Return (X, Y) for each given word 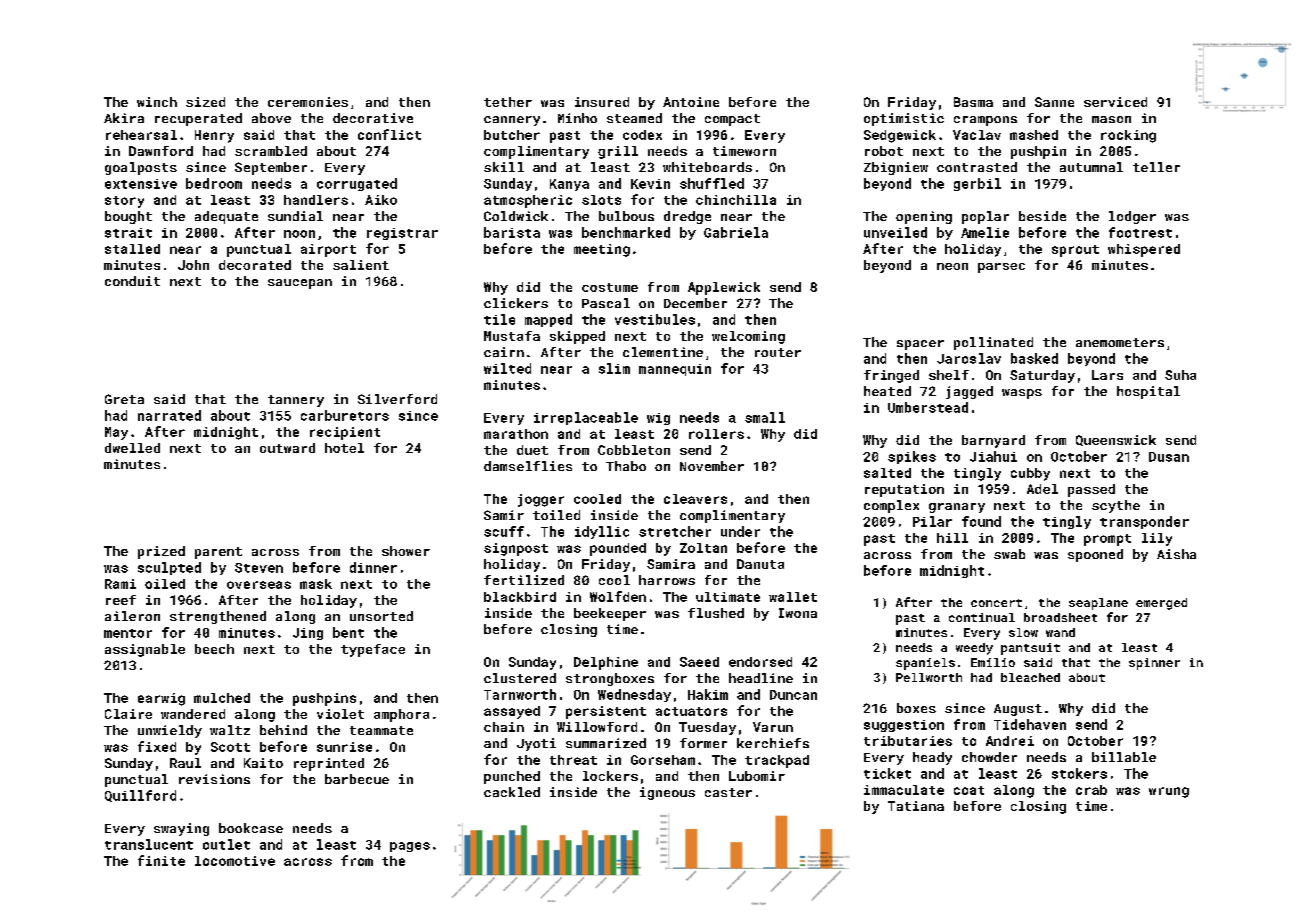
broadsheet (1060, 617)
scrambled (271, 151)
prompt (1107, 540)
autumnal (1091, 167)
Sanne (1054, 102)
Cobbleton (634, 450)
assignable (145, 650)
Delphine (606, 663)
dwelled (132, 448)
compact (732, 120)
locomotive (235, 861)
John (193, 265)
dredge (687, 217)
